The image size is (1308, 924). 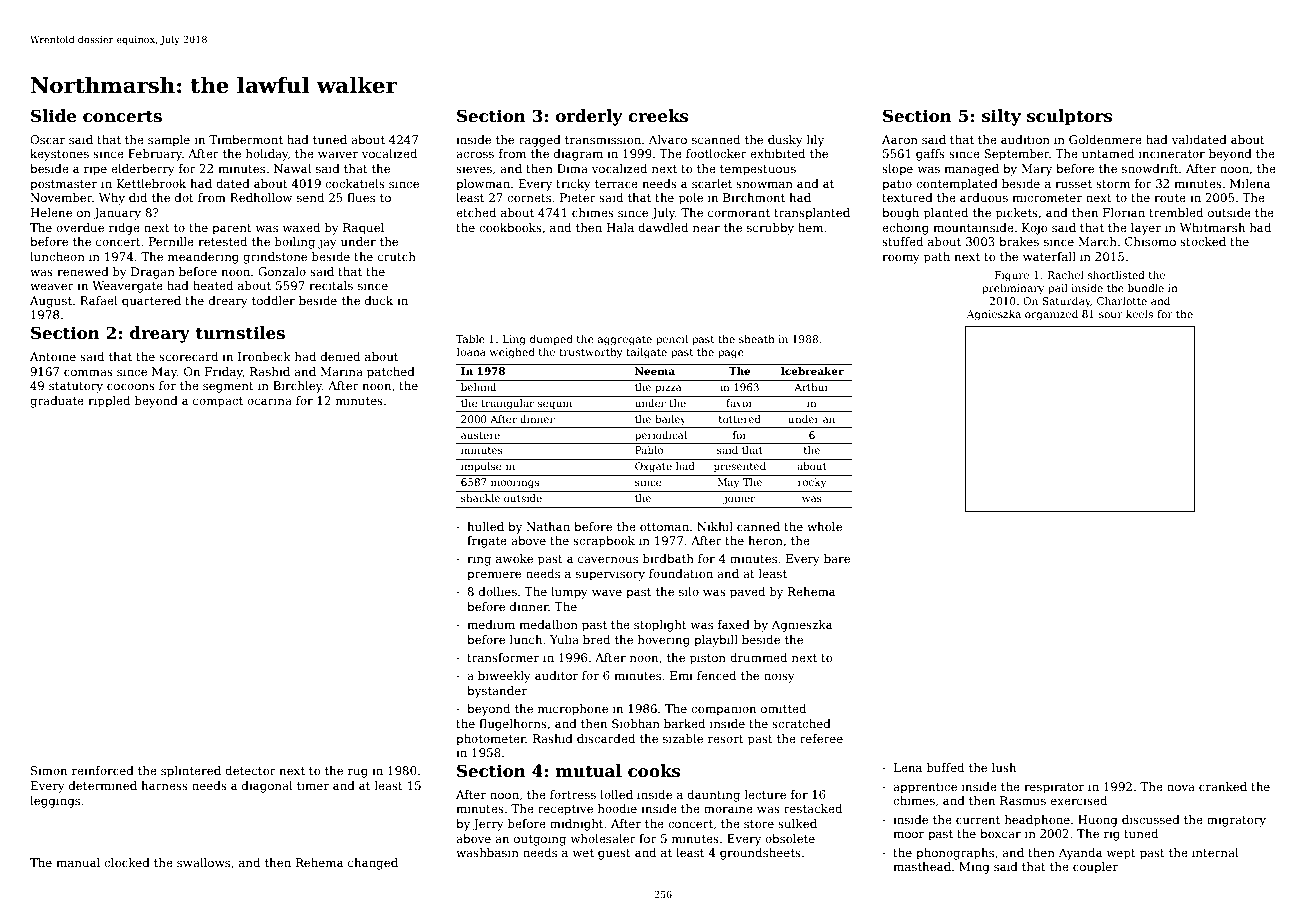 I want to click on noisy, so click(x=779, y=677).
